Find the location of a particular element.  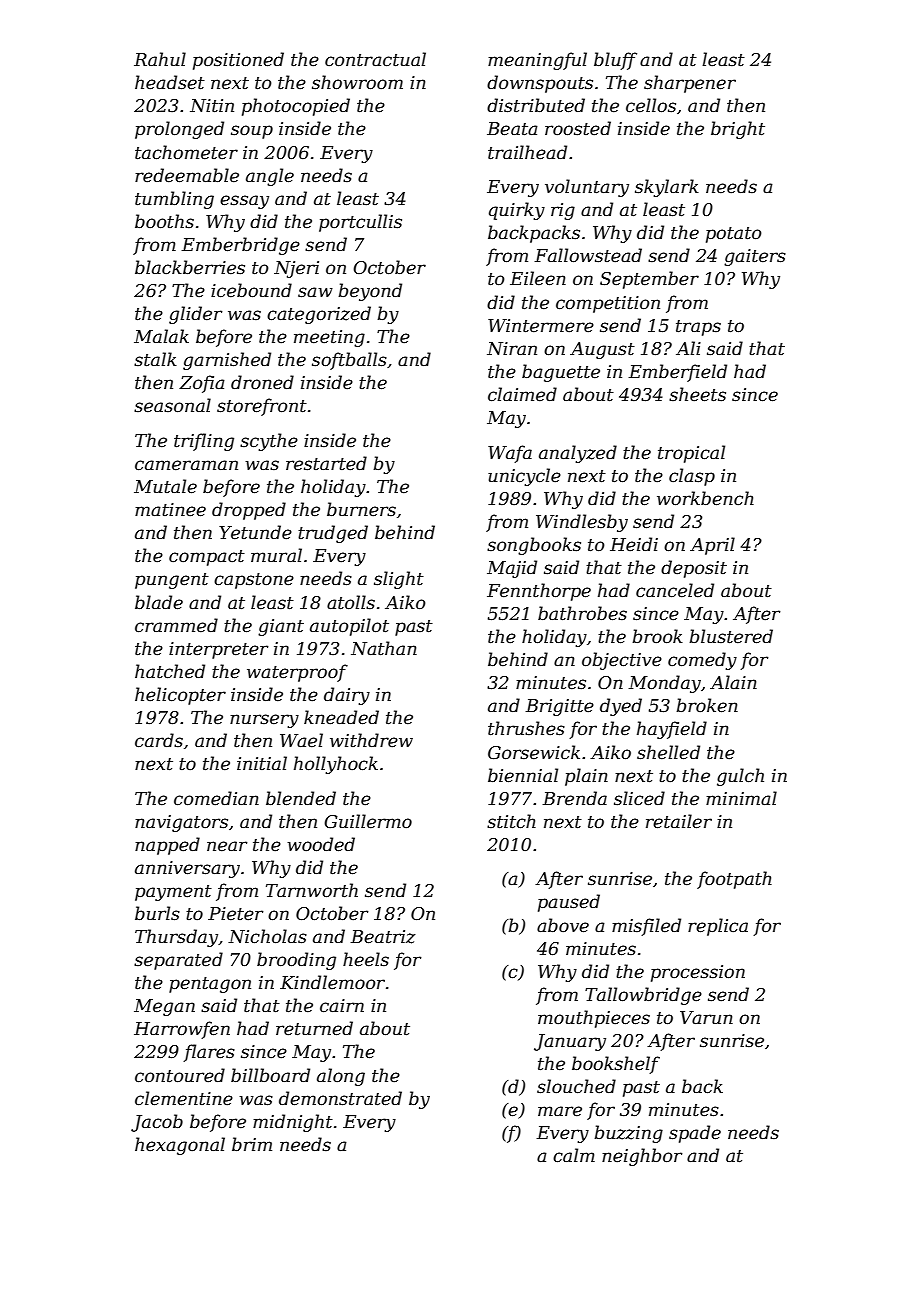

contractual is located at coordinates (375, 59).
